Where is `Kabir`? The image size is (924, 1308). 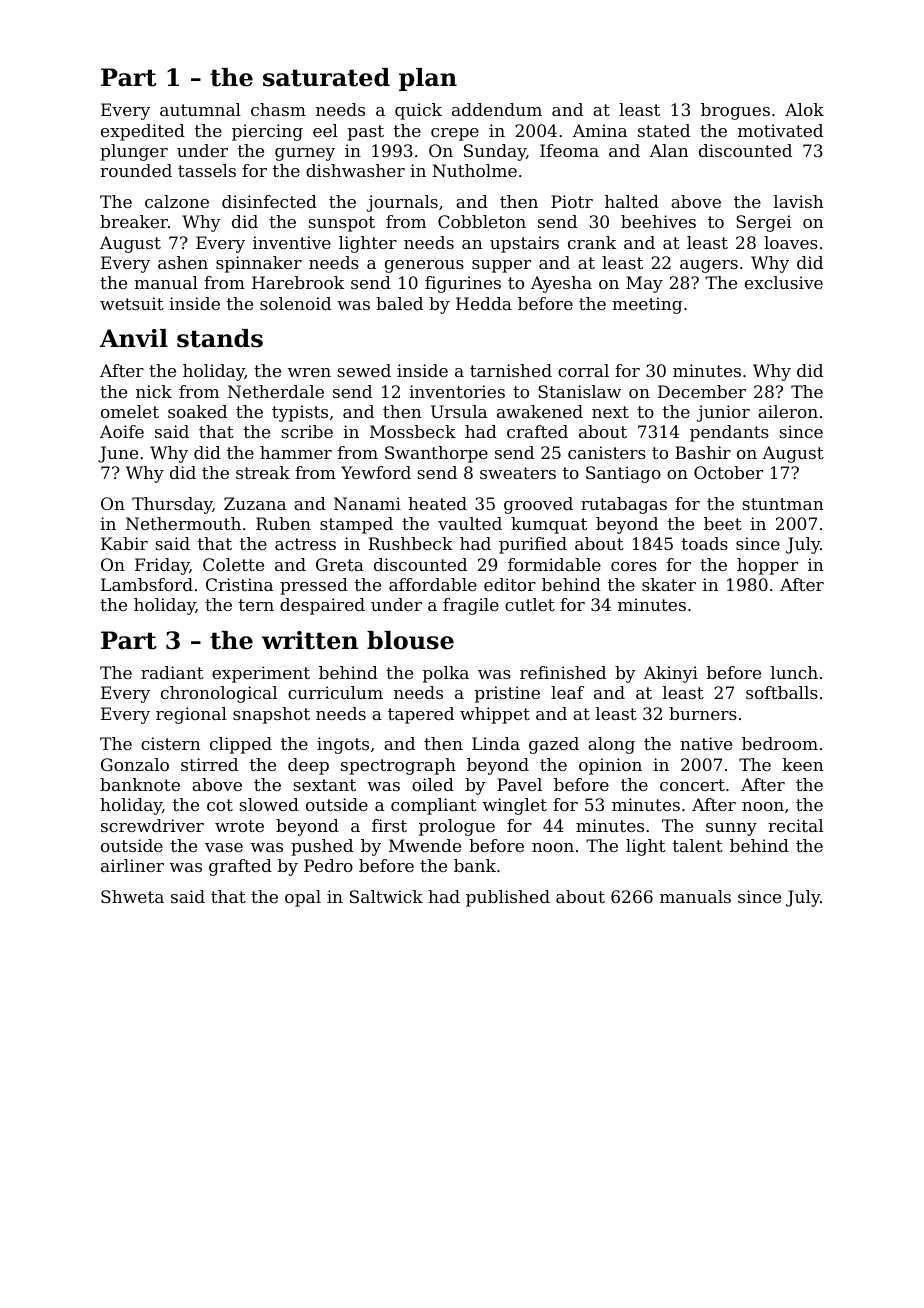 Kabir is located at coordinates (124, 543).
